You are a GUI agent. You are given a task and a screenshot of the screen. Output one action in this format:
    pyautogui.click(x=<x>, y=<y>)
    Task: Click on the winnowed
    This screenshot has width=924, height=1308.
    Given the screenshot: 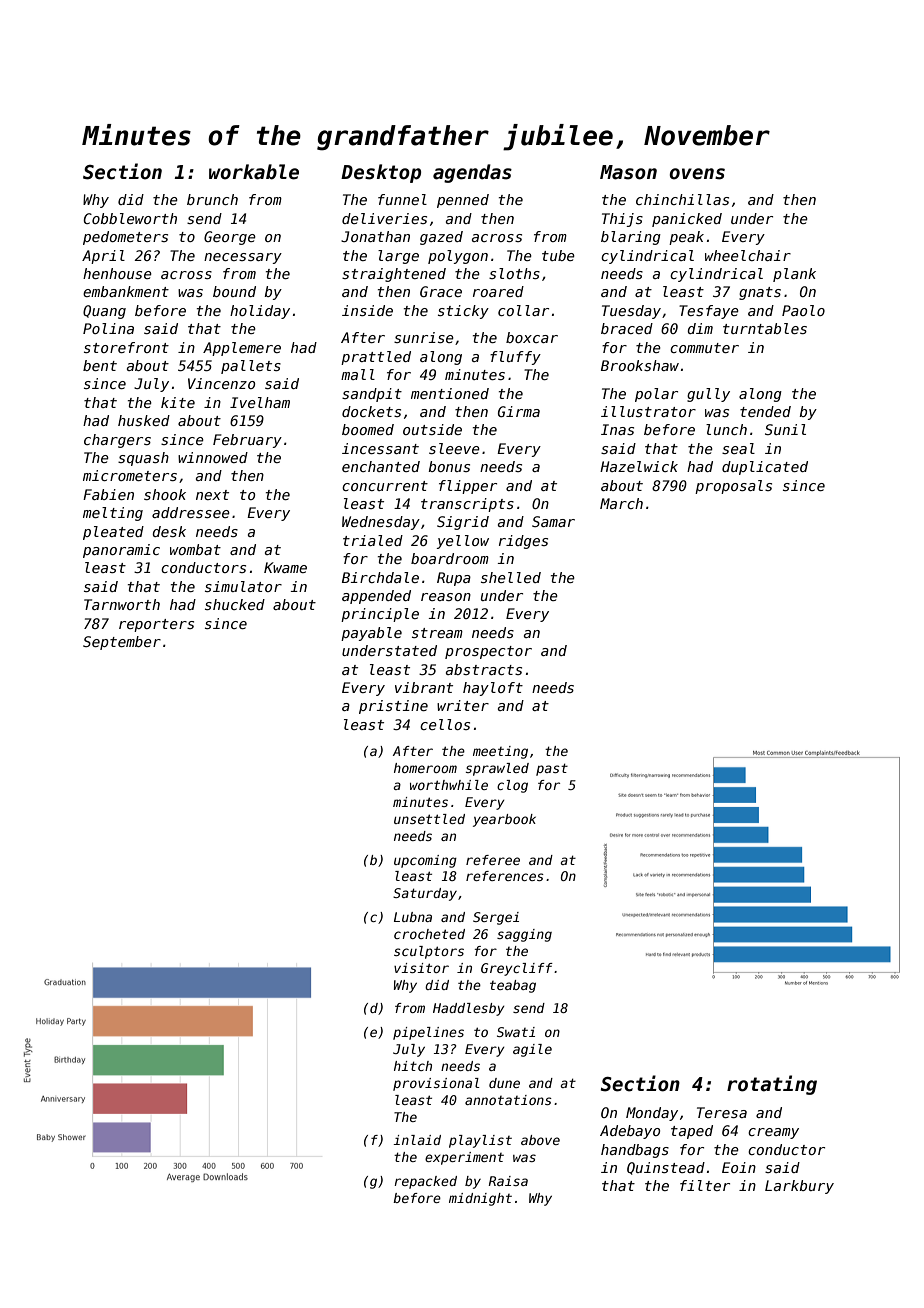 What is the action you would take?
    pyautogui.click(x=213, y=457)
